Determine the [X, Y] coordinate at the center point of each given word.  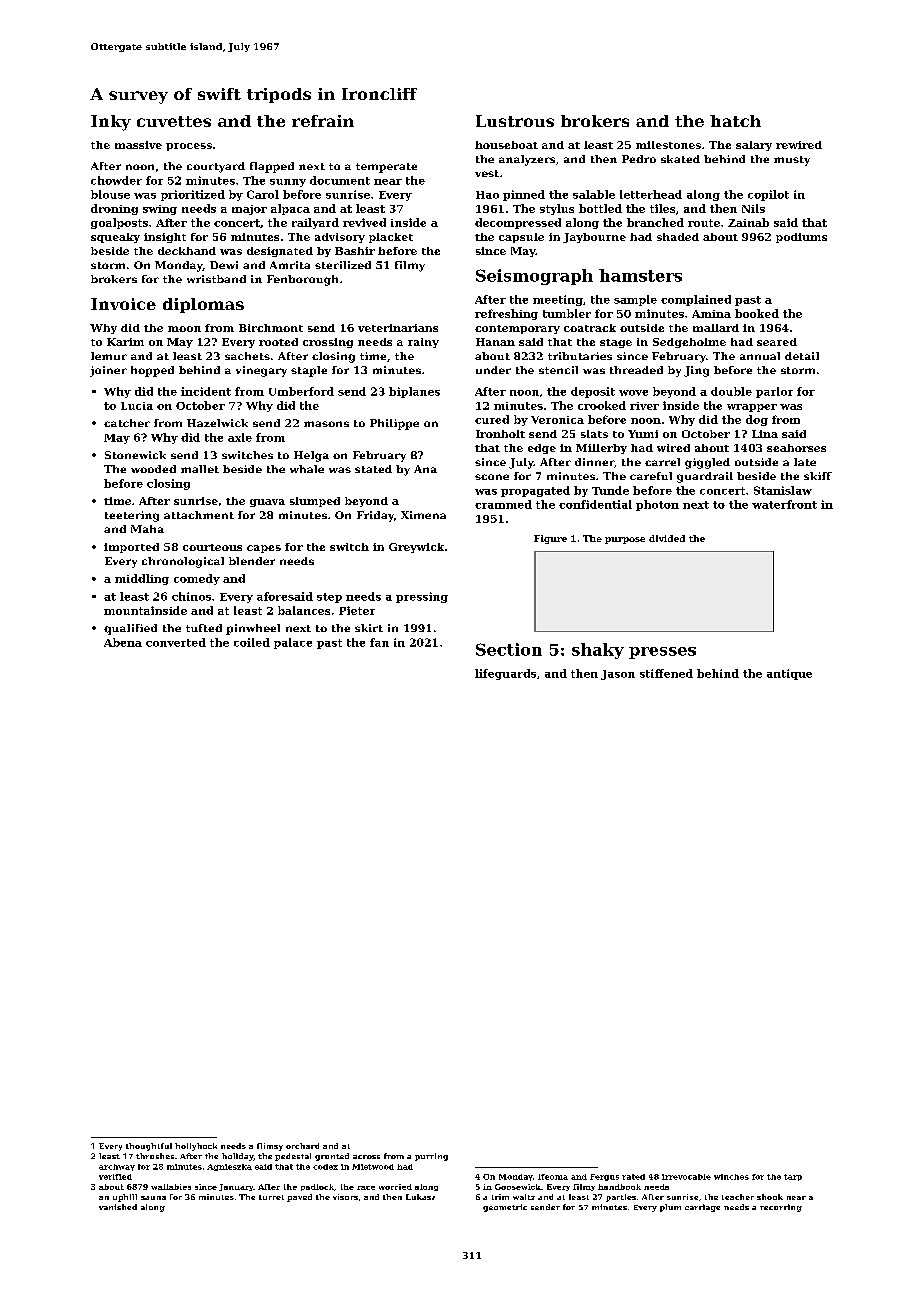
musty [792, 161]
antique [789, 674]
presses [662, 653]
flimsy [270, 1147]
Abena [123, 642]
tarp [793, 1177]
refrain [323, 121]
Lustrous [515, 121]
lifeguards [505, 674]
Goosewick [518, 1187]
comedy [197, 579]
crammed [503, 504]
